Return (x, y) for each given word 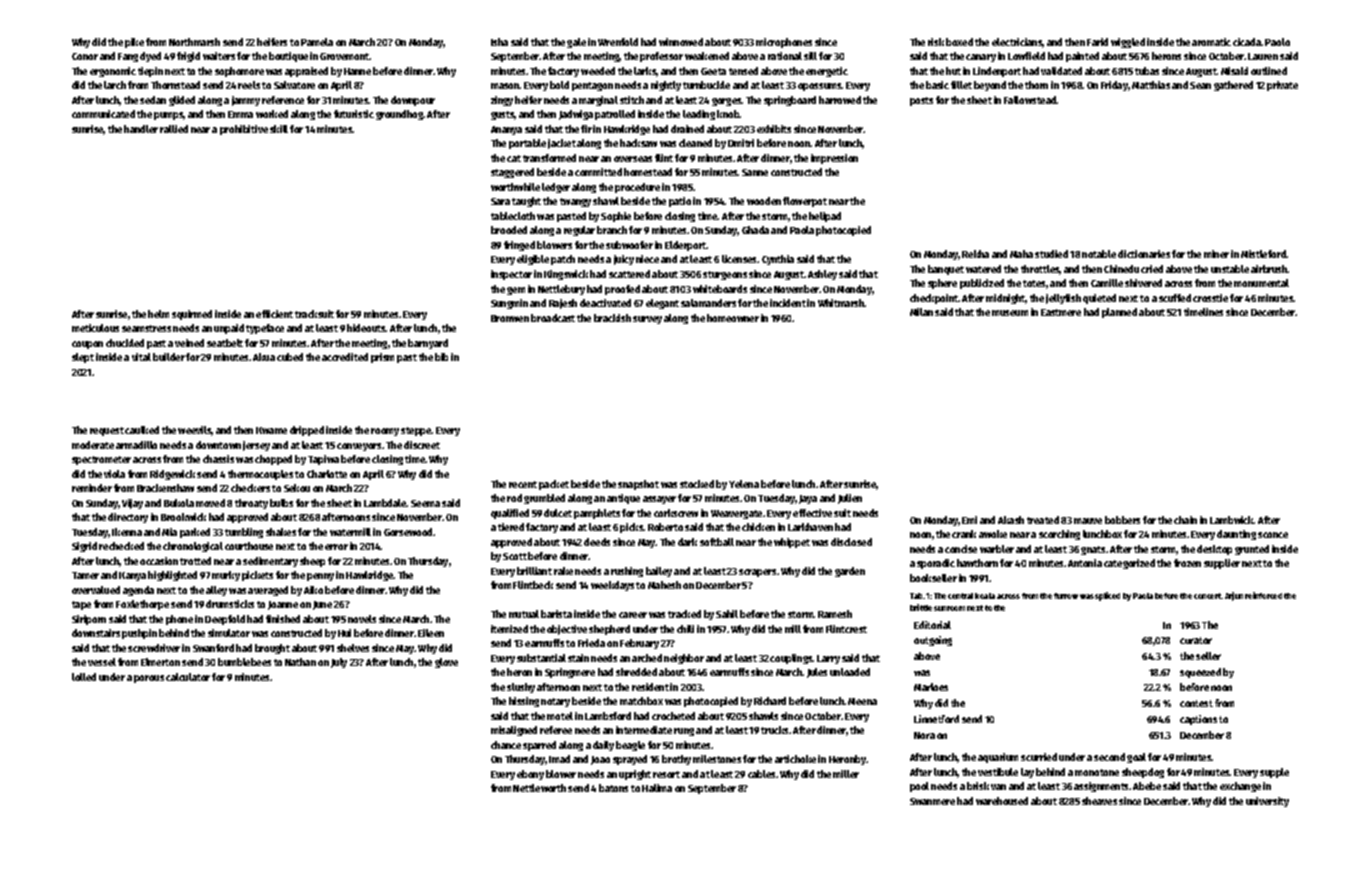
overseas (633, 159)
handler (141, 129)
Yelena (744, 484)
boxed (959, 42)
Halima (657, 788)
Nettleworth (539, 788)
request (107, 431)
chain (1185, 520)
